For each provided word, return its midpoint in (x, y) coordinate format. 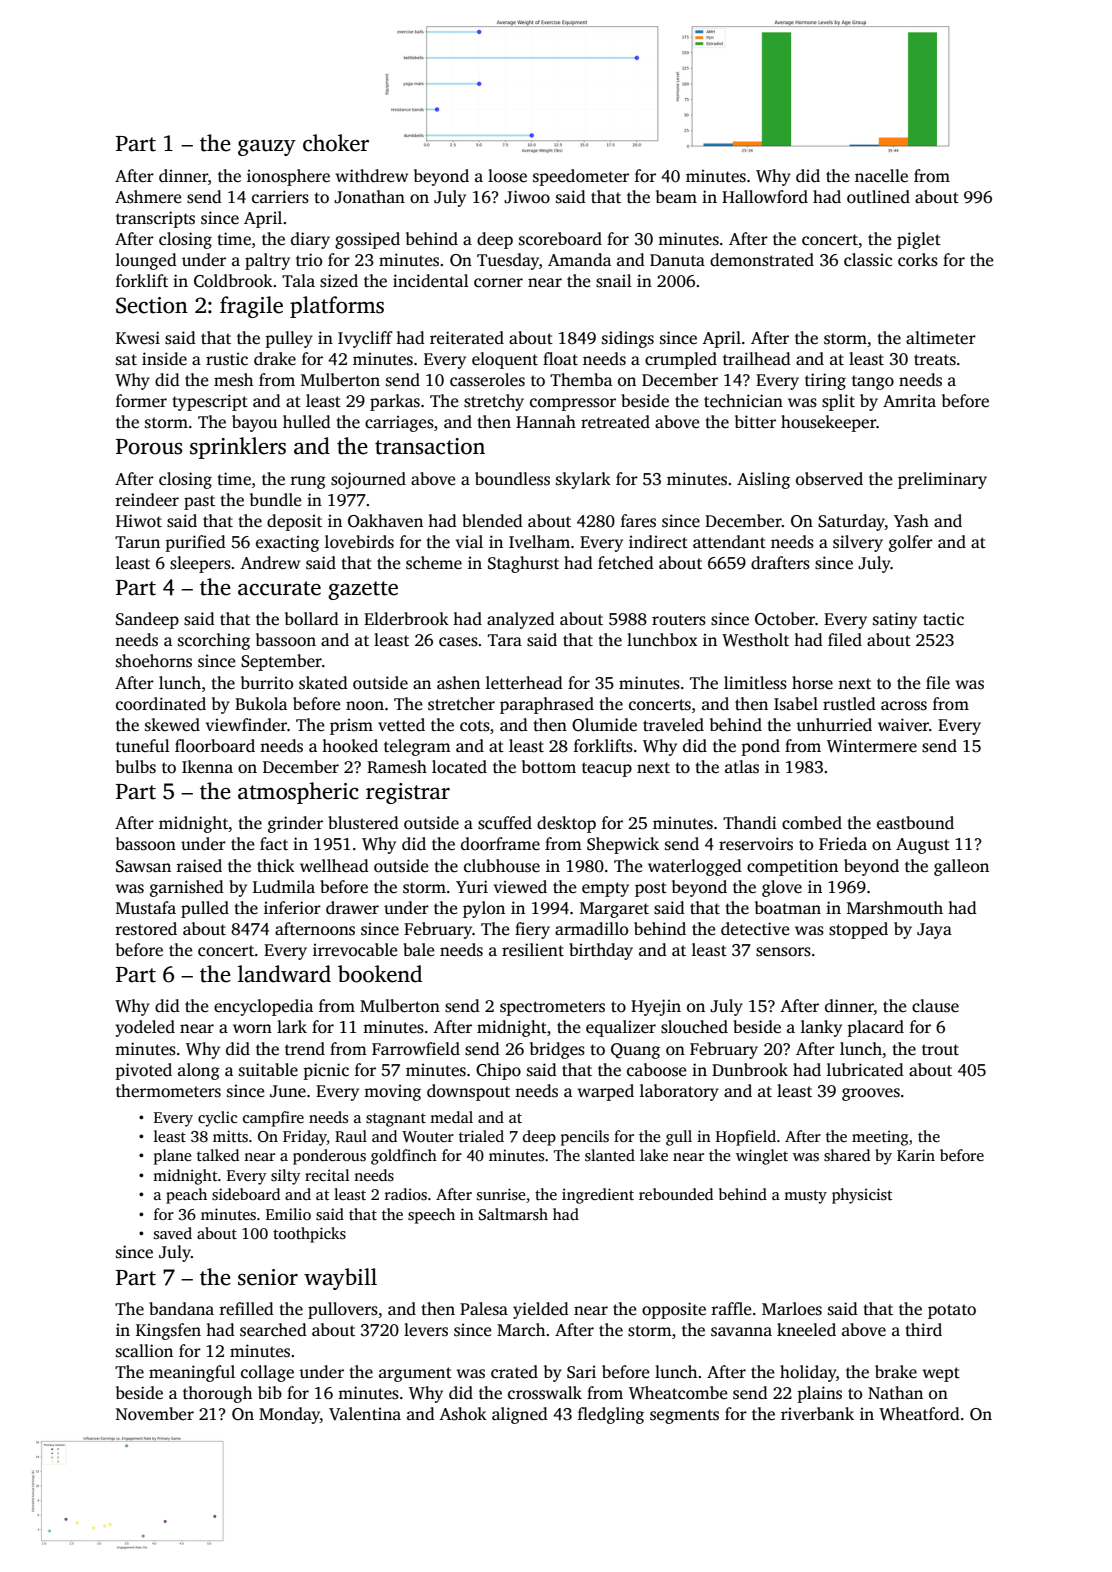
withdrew (372, 175)
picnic (326, 1071)
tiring (825, 381)
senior (268, 1277)
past (199, 502)
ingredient (598, 1196)
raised (199, 866)
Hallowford (765, 197)
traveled (673, 725)
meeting (880, 1138)
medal (451, 1117)
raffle (731, 1308)
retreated (615, 422)
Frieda (843, 844)
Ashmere (148, 197)
